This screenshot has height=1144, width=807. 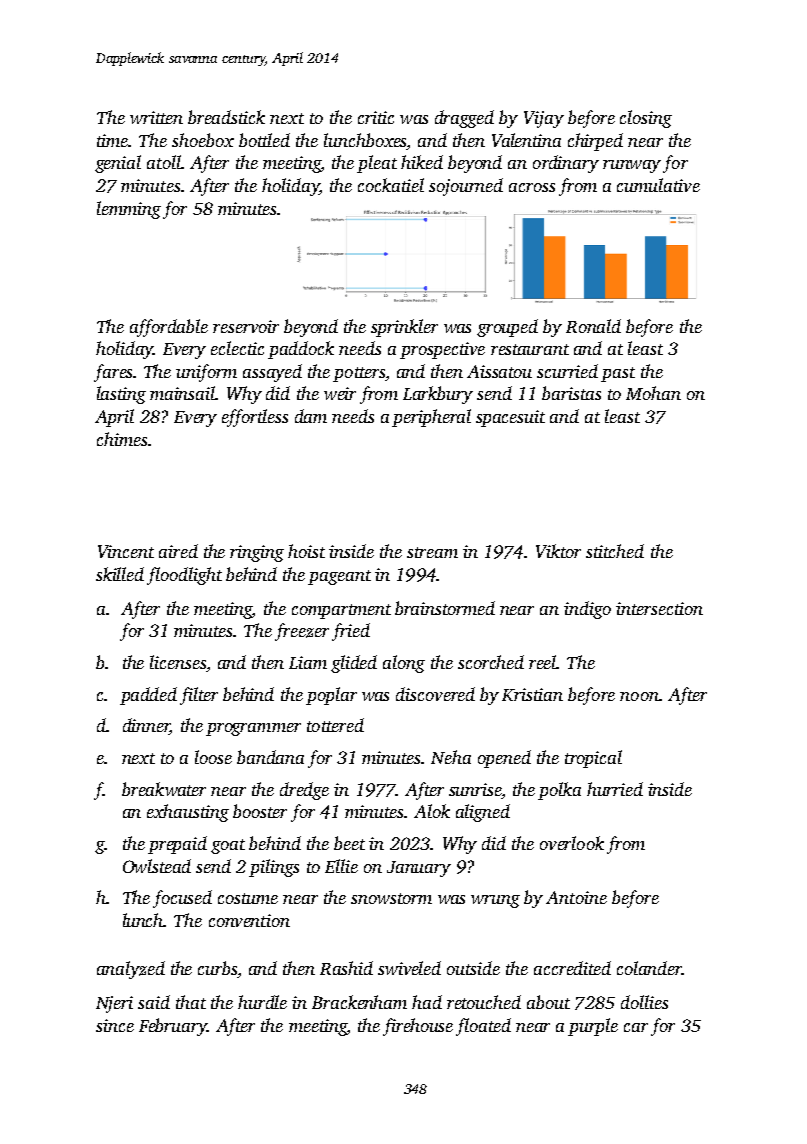 I want to click on purple, so click(x=593, y=1027).
